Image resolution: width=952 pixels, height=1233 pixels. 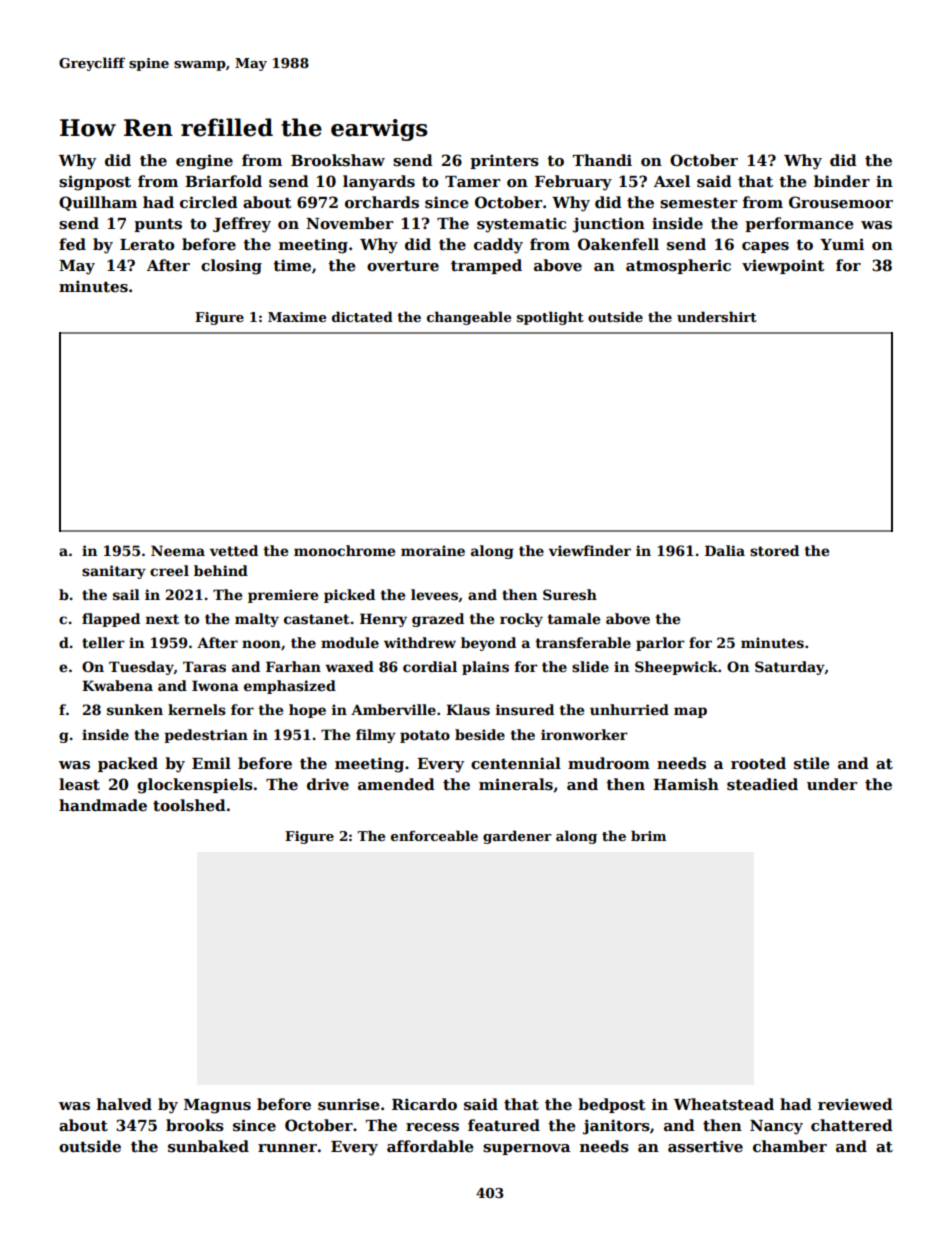 I want to click on spotlight, so click(x=550, y=318).
